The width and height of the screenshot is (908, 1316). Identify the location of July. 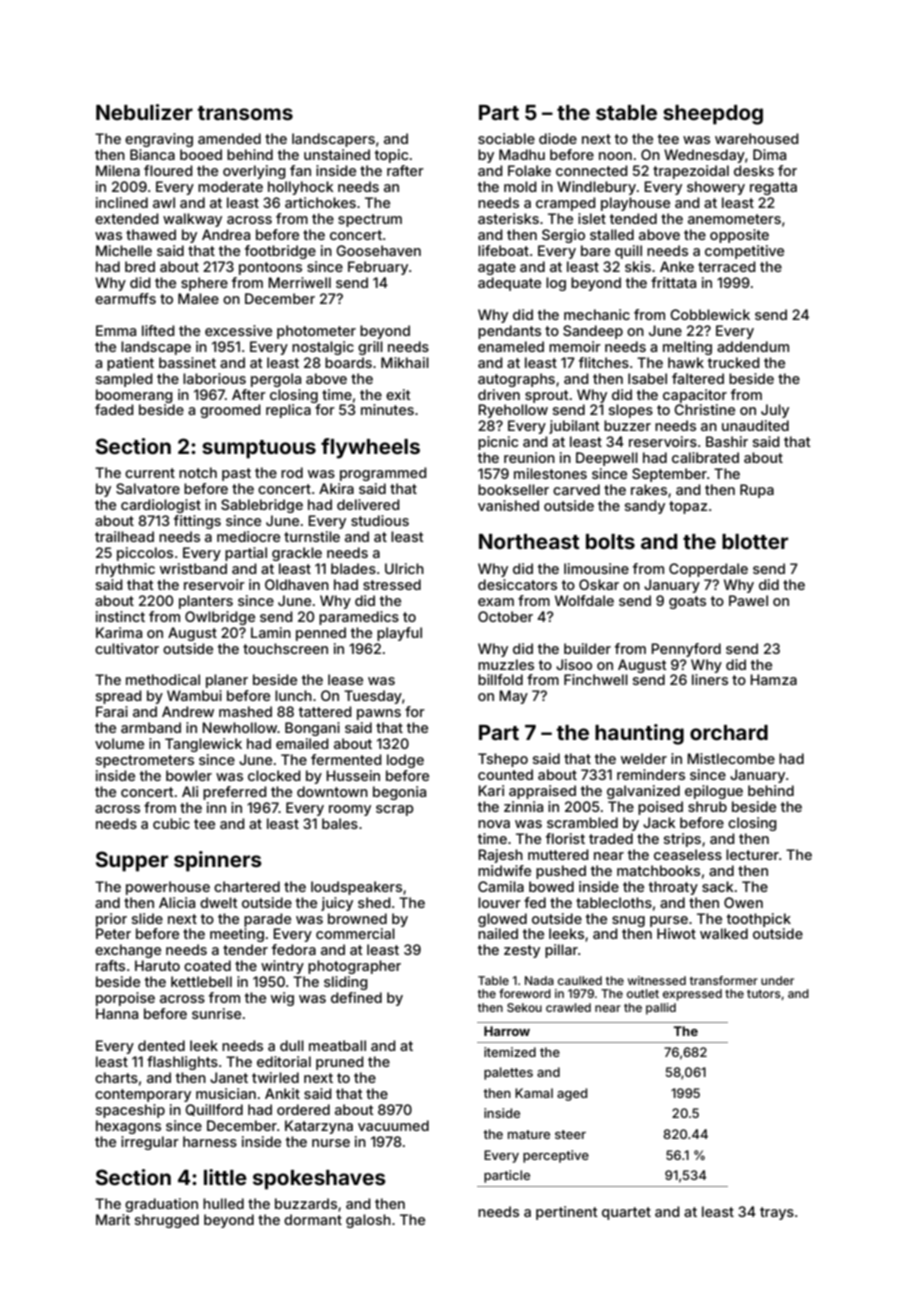
(775, 411).
